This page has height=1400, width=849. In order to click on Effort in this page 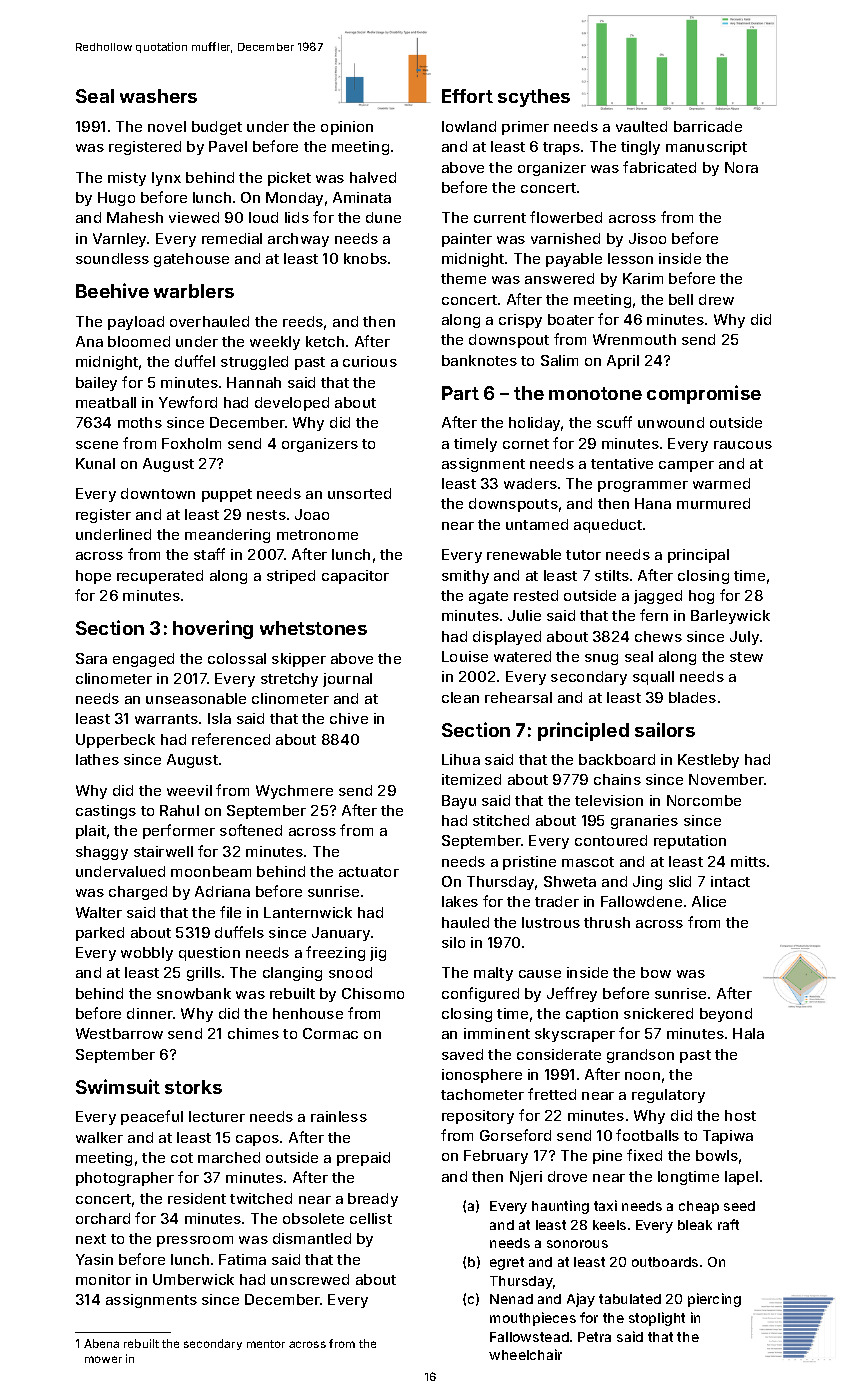, I will do `click(467, 96)`.
